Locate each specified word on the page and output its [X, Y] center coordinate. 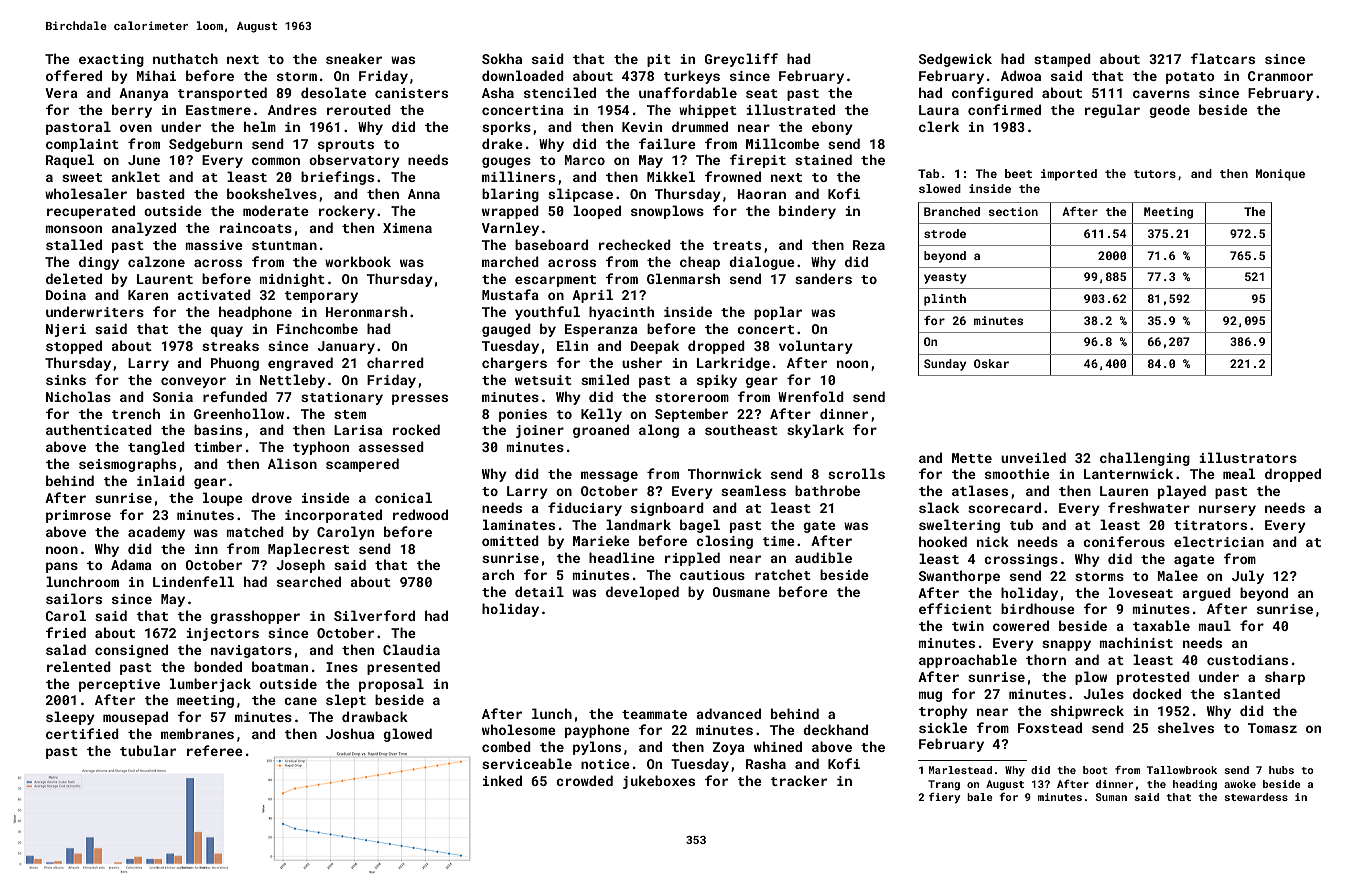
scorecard [1004, 507]
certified [82, 733]
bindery [807, 212]
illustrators [1248, 457]
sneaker [354, 58]
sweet [82, 177]
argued [1206, 594]
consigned [131, 651]
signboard [667, 509]
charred [395, 362]
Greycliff [741, 60]
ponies [523, 415]
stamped [1062, 60]
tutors [1155, 174]
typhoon [321, 448]
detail [539, 591]
